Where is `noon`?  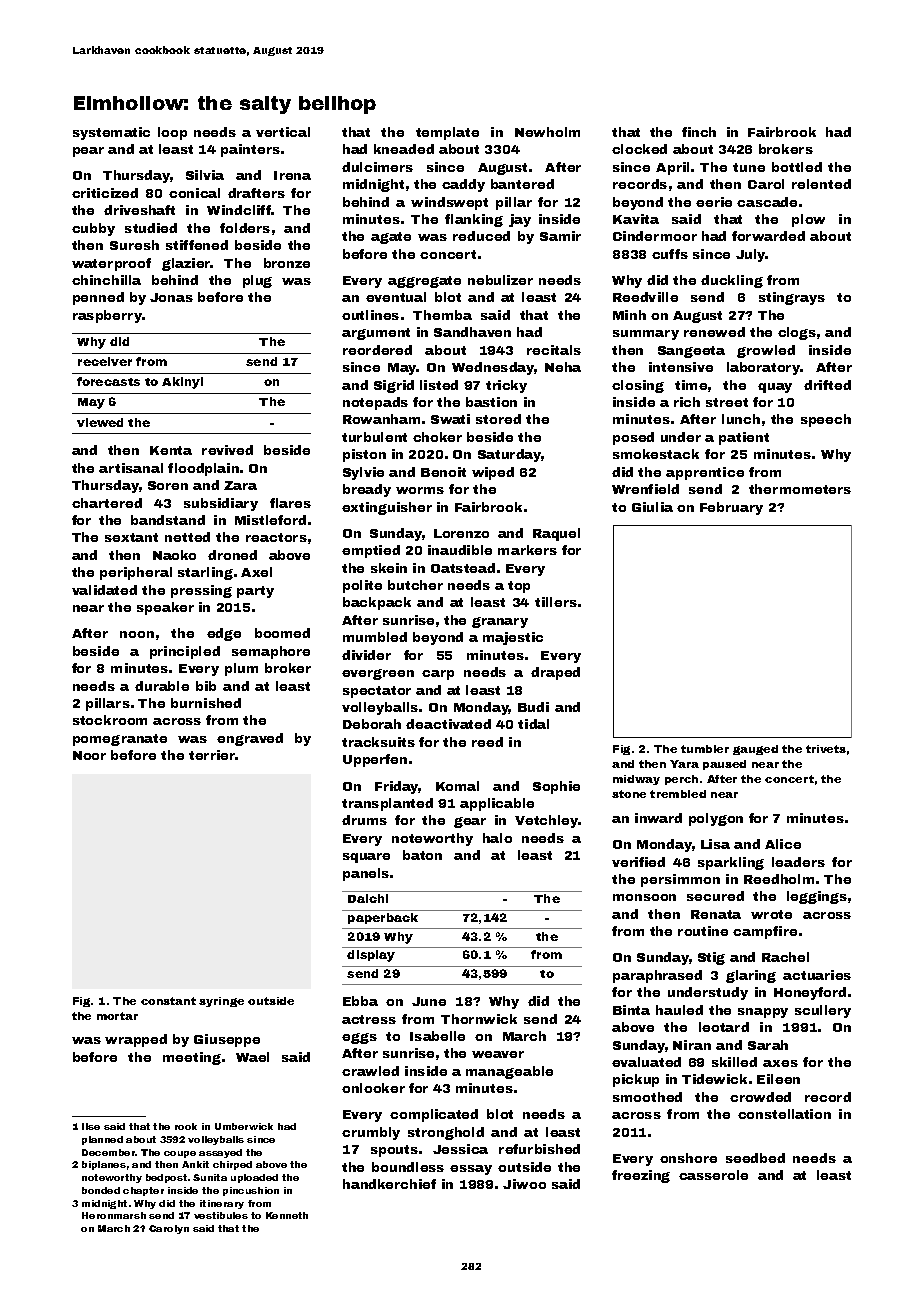 noon is located at coordinates (137, 634).
